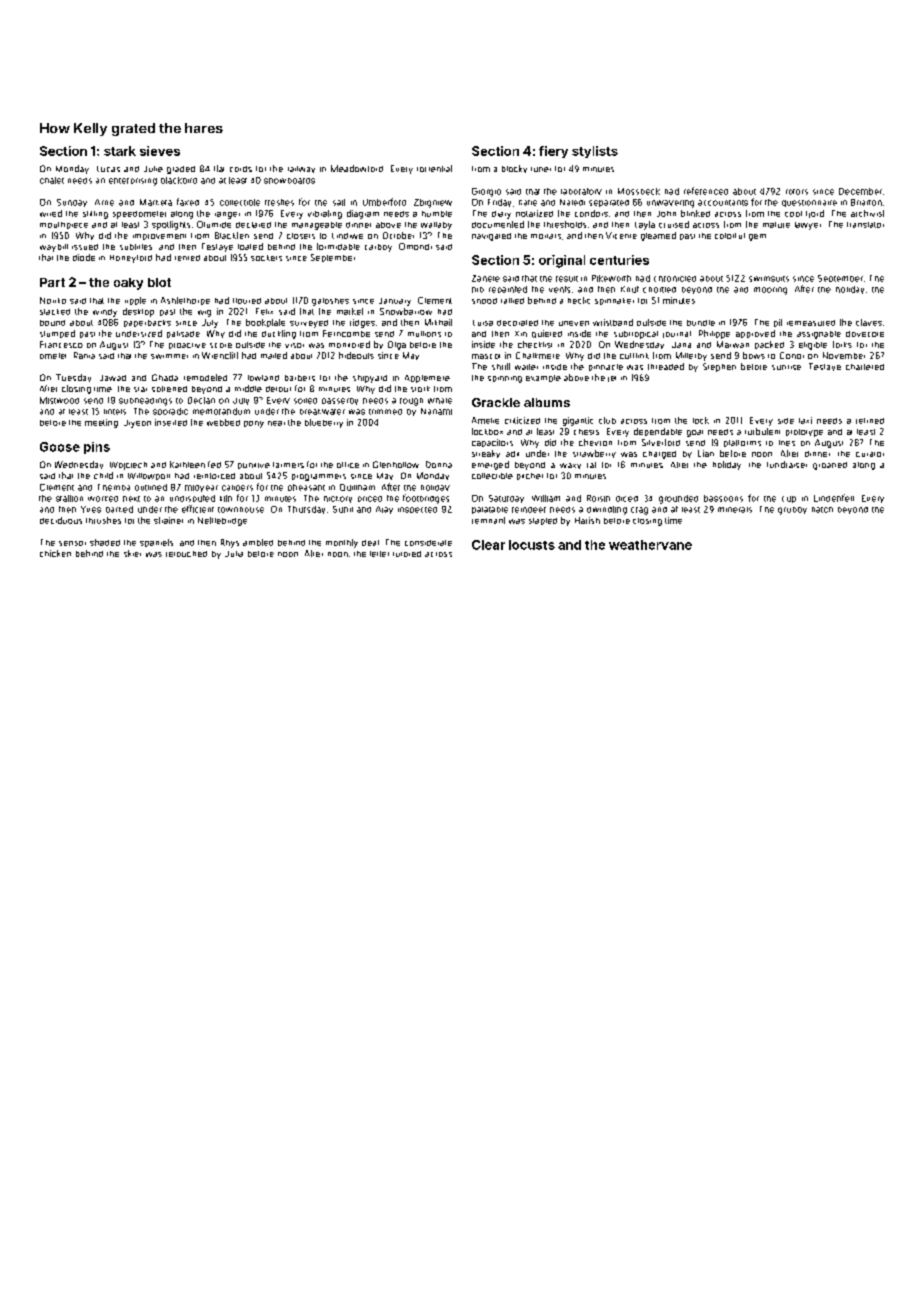  Describe the element at coordinates (562, 261) in the image. I see `original` at that location.
